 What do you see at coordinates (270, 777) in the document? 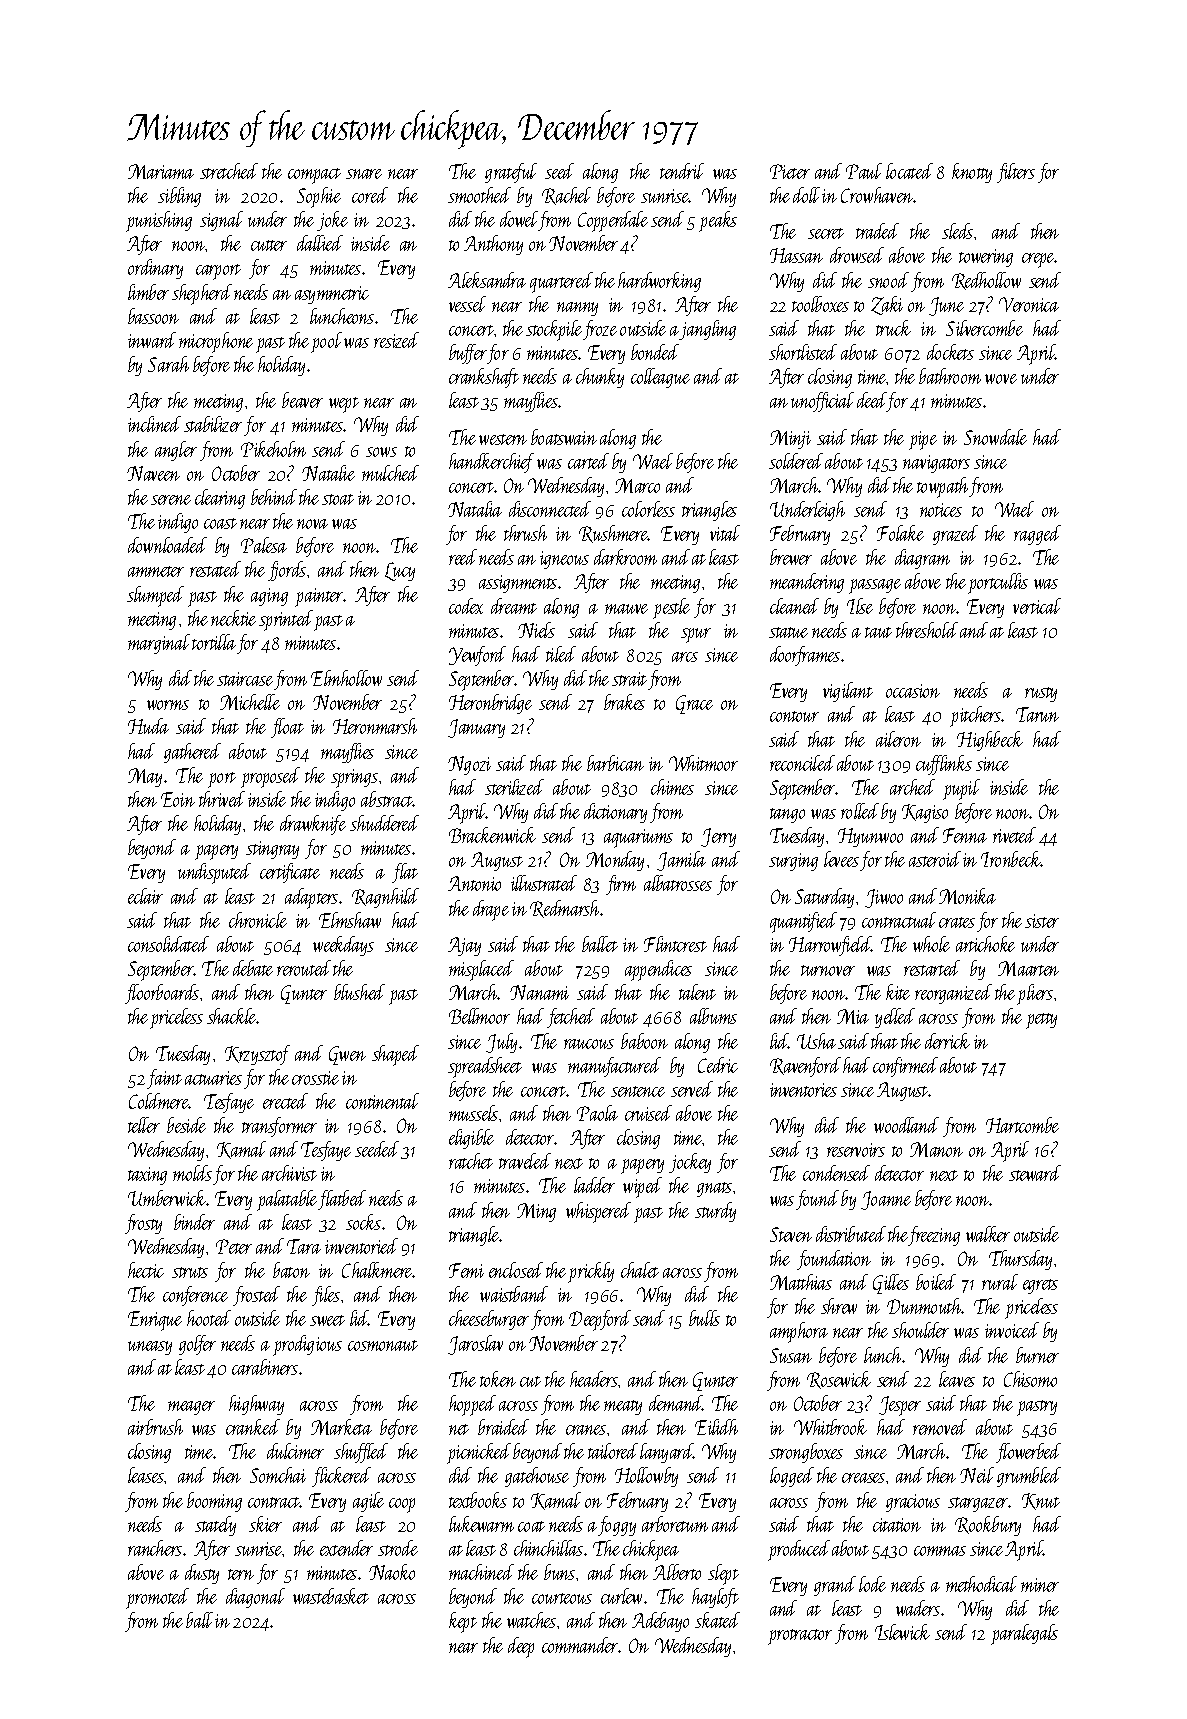
I see `proposed` at bounding box center [270, 777].
